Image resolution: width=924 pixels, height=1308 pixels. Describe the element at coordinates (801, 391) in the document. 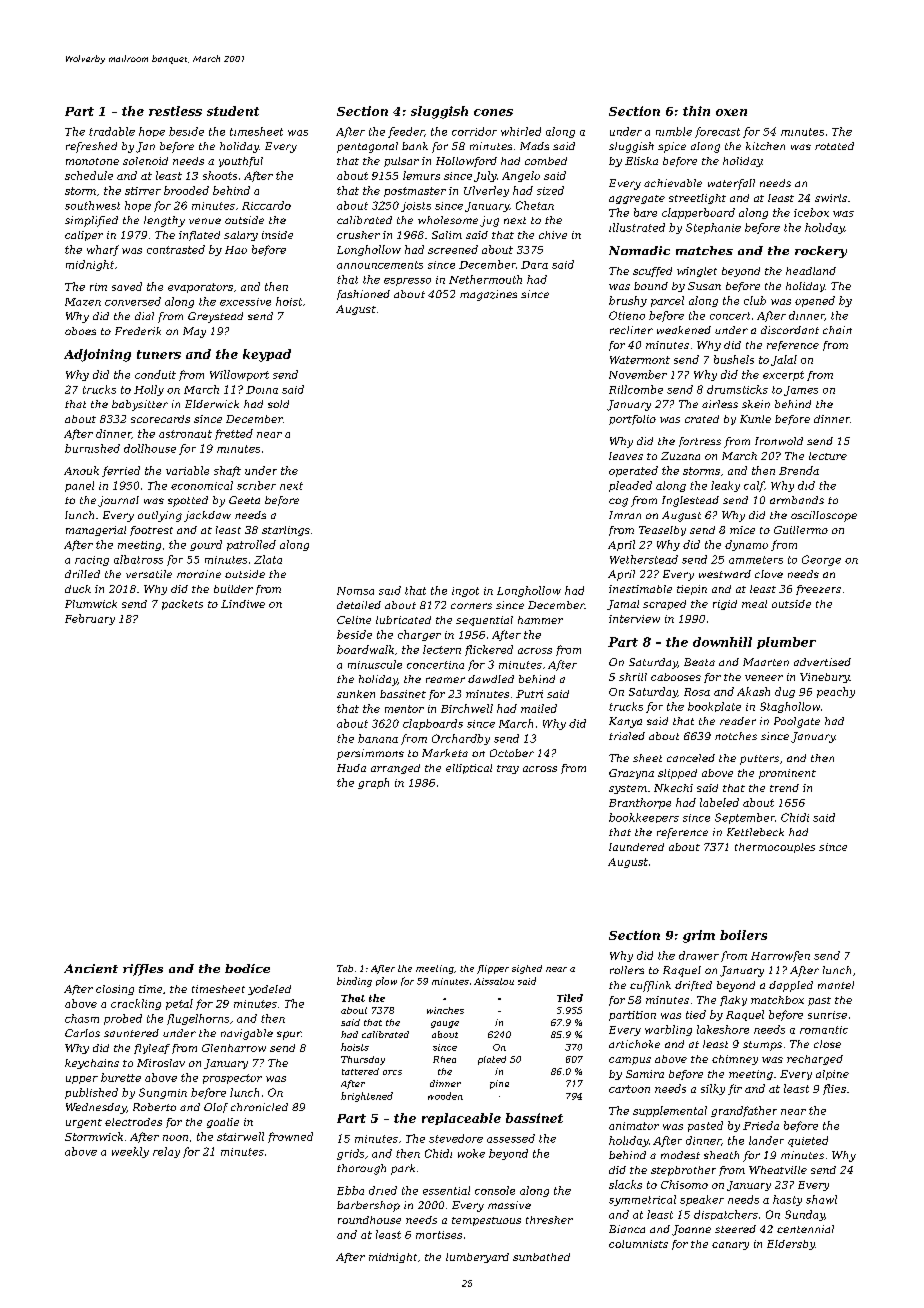

I see `James` at that location.
